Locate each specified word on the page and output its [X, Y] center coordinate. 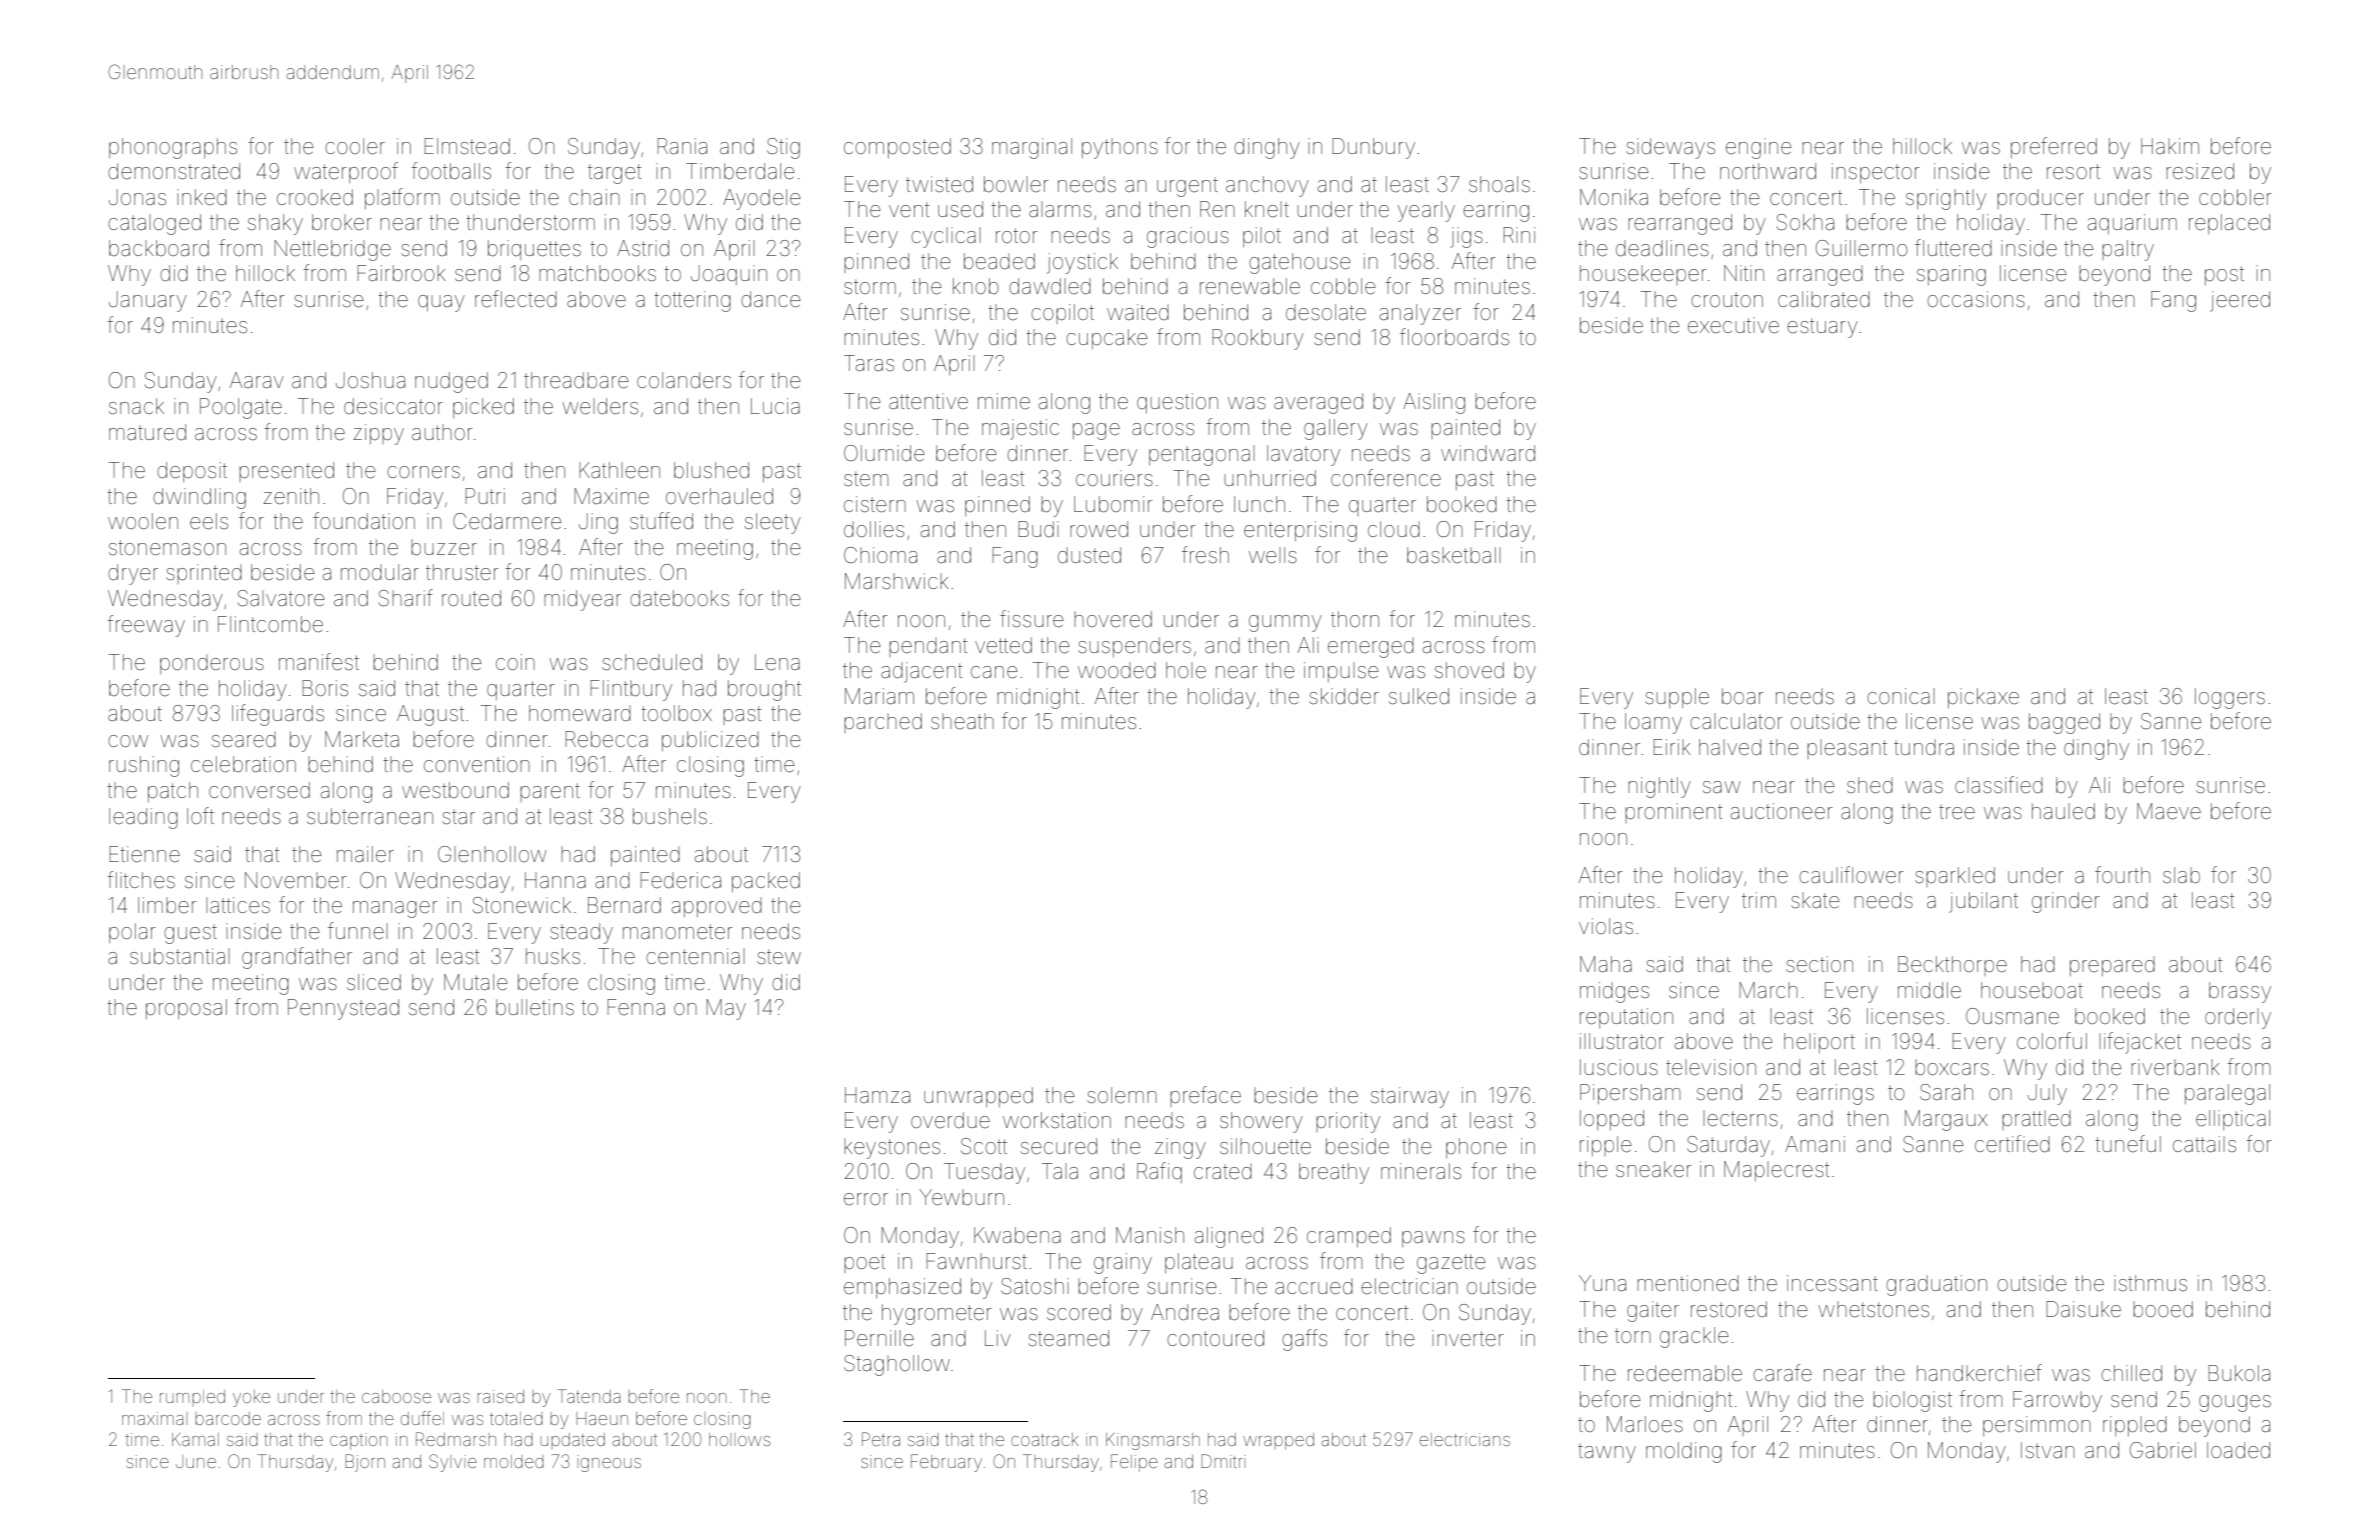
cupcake [1107, 339]
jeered [2240, 301]
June [196, 1461]
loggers [2230, 698]
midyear [582, 600]
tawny [1607, 1453]
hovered [1113, 619]
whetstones [1873, 1309]
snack [136, 406]
